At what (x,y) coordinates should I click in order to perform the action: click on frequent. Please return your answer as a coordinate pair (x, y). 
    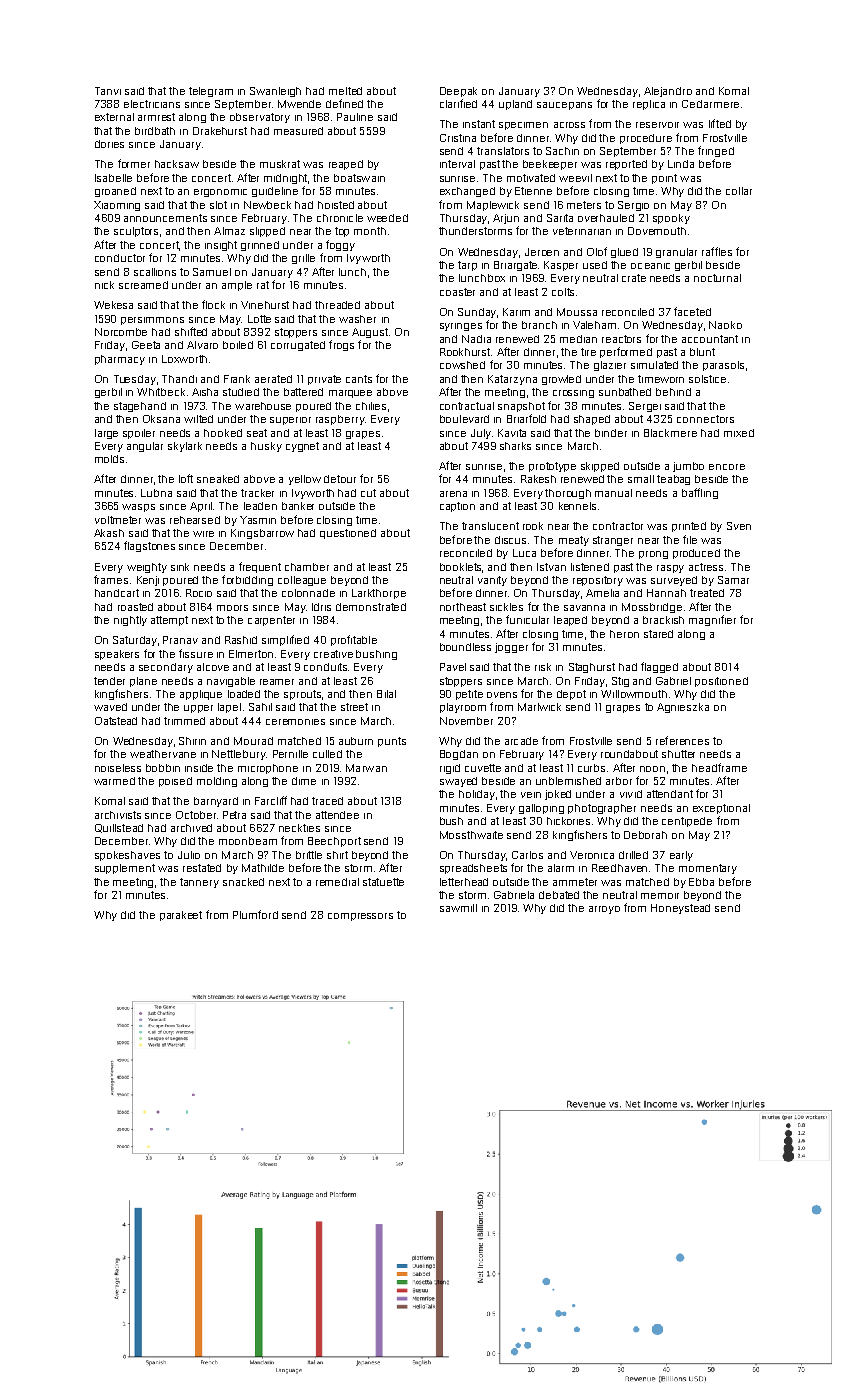
    Looking at the image, I should click on (260, 567).
